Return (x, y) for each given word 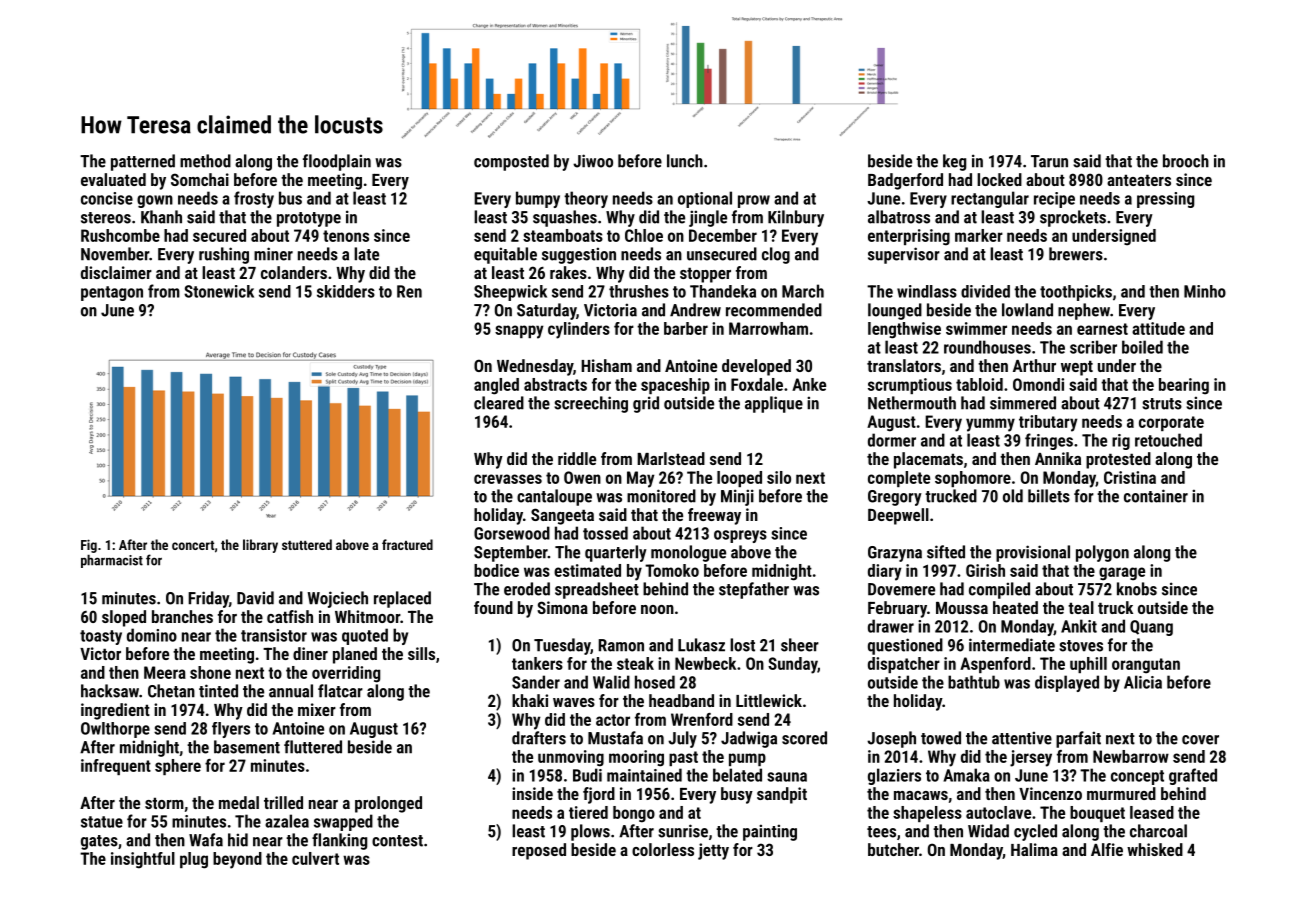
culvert (315, 858)
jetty (713, 851)
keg (954, 162)
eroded (527, 589)
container (1156, 496)
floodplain (337, 162)
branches (182, 616)
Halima (1034, 849)
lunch (685, 161)
